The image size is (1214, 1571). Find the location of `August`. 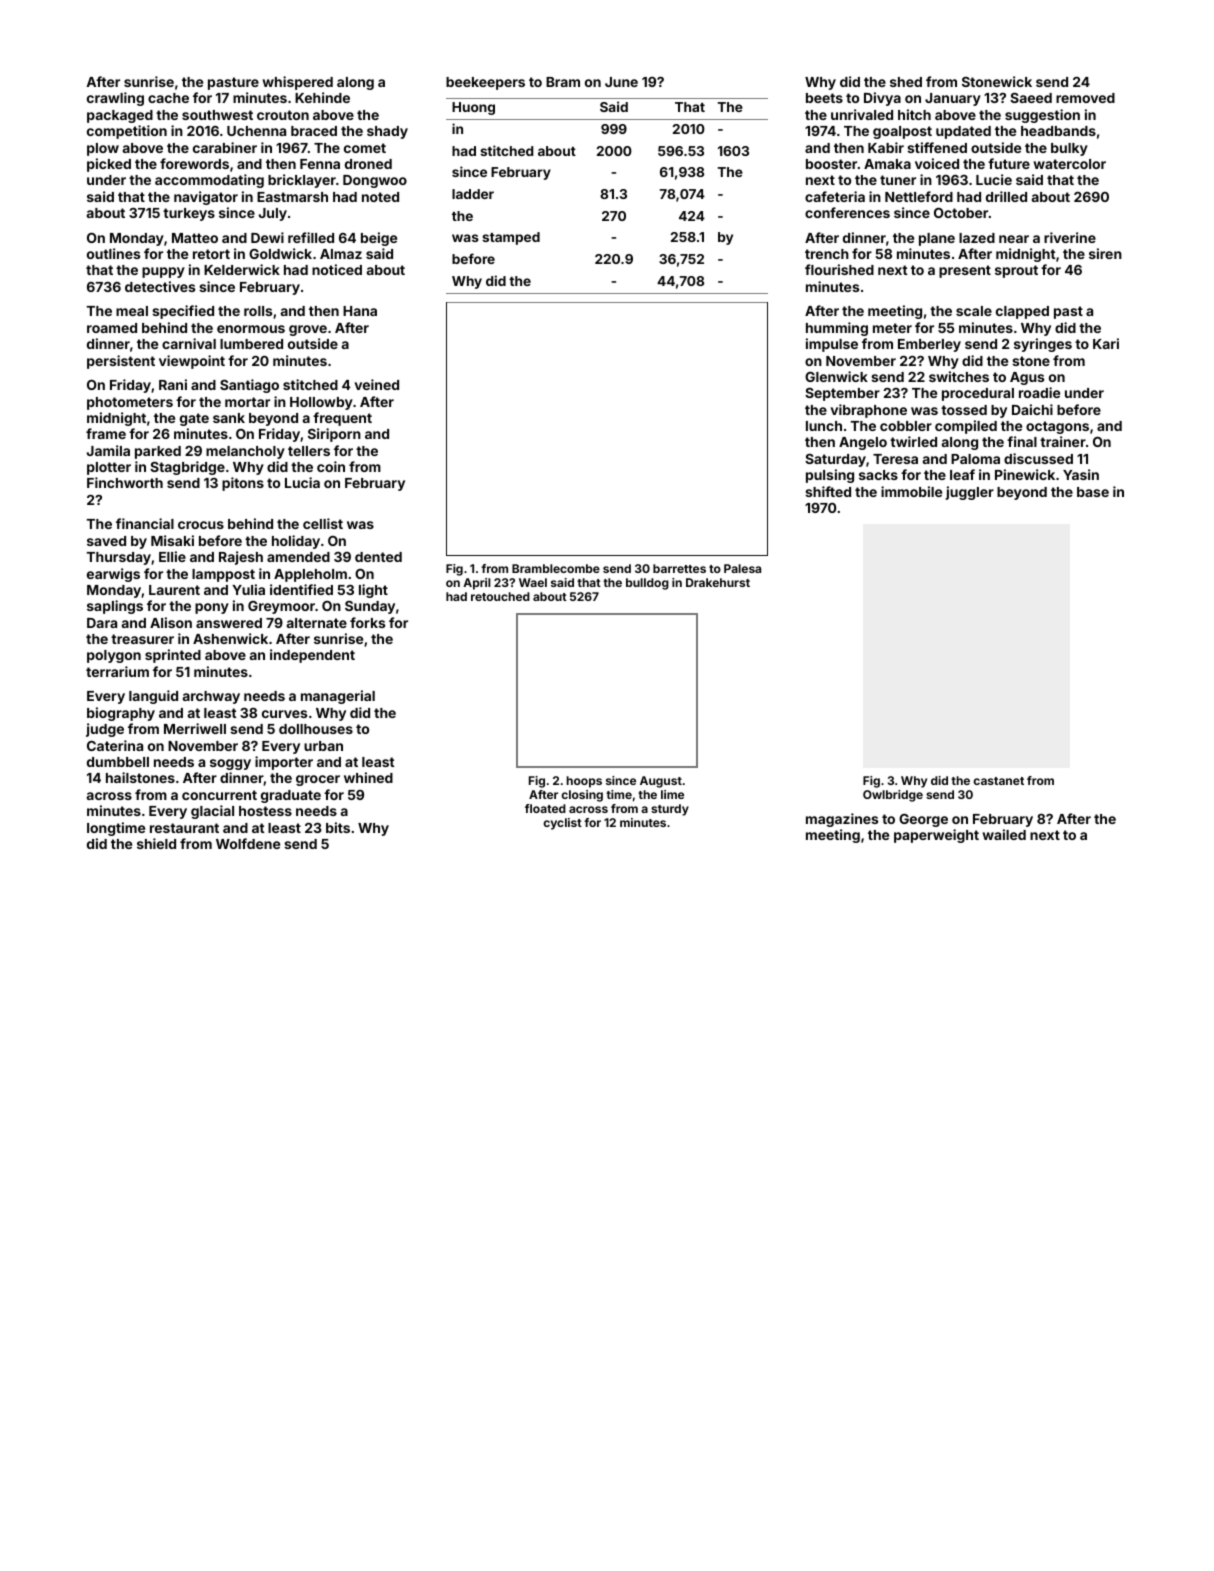

August is located at coordinates (661, 782).
